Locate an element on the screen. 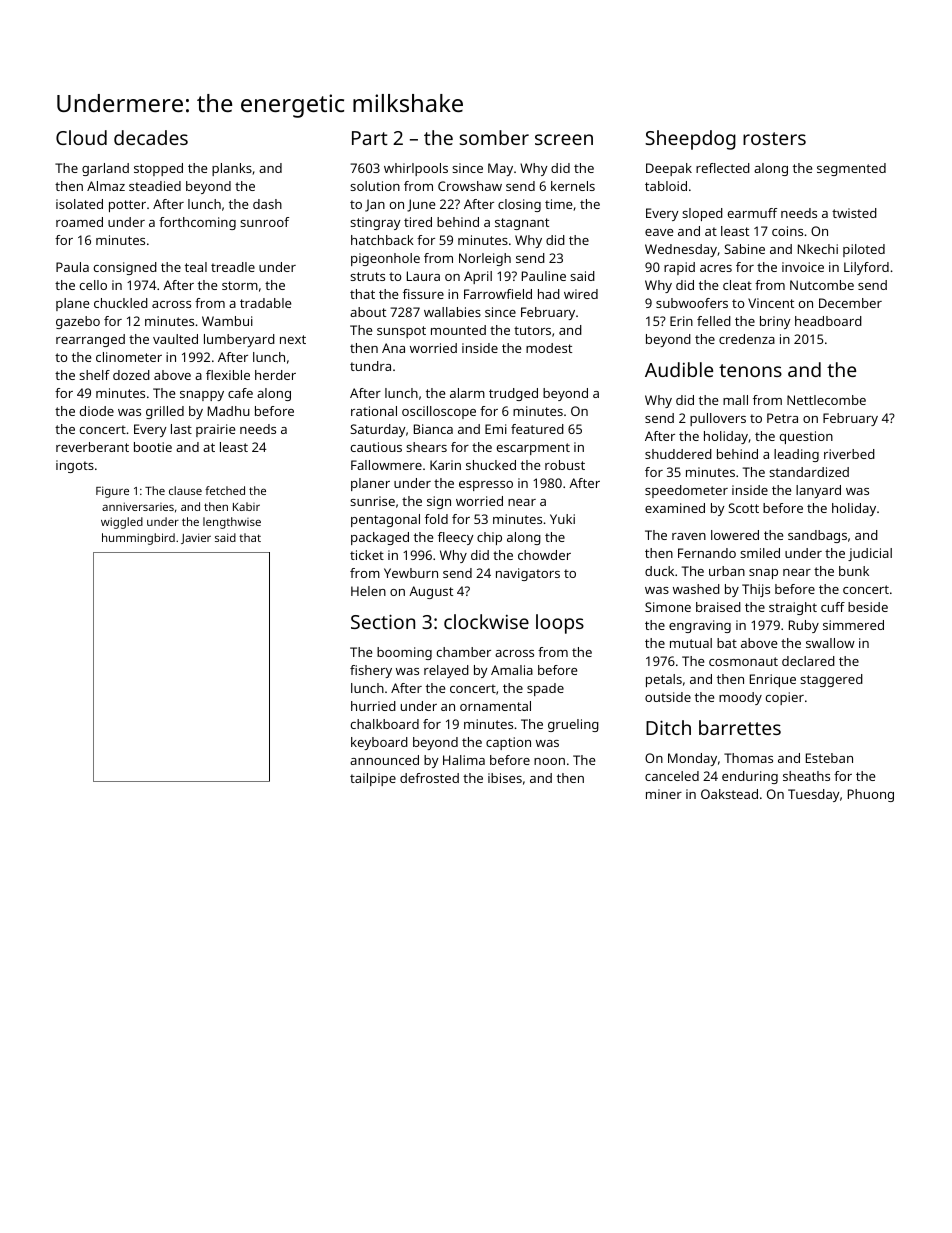 The image size is (952, 1233). Paula is located at coordinates (72, 267).
